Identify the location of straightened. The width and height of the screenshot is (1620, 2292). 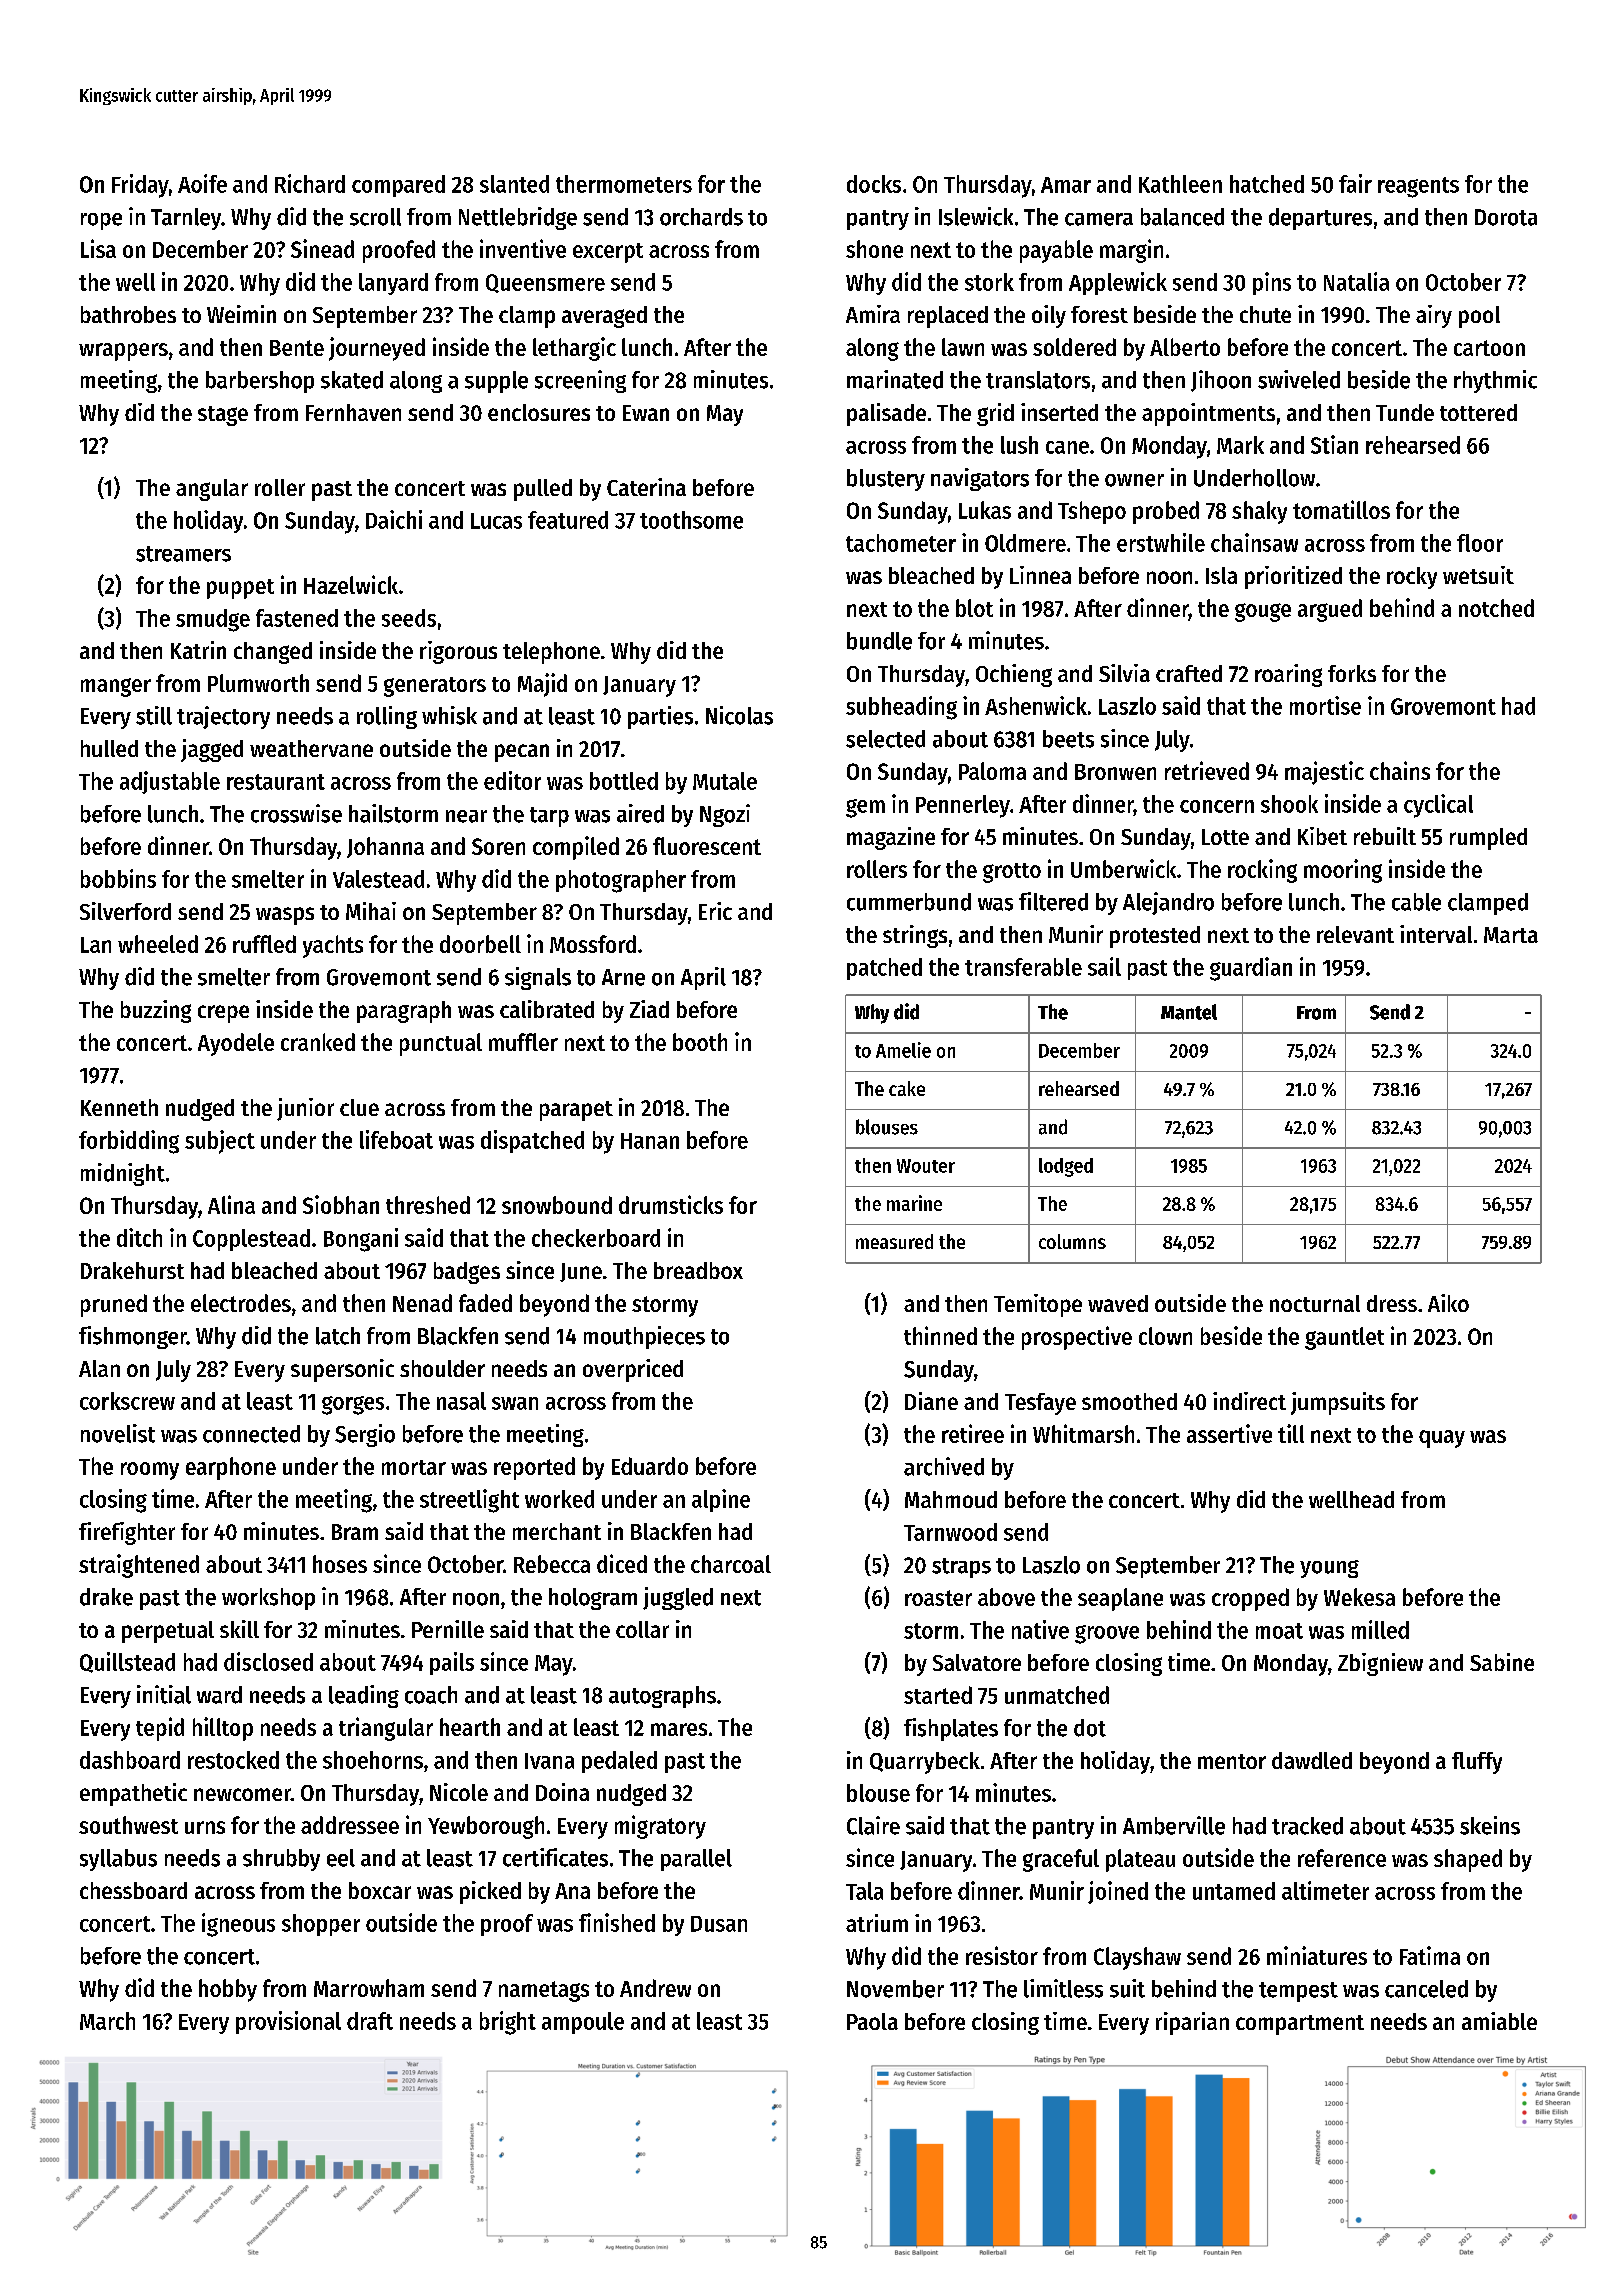
(139, 1566).
